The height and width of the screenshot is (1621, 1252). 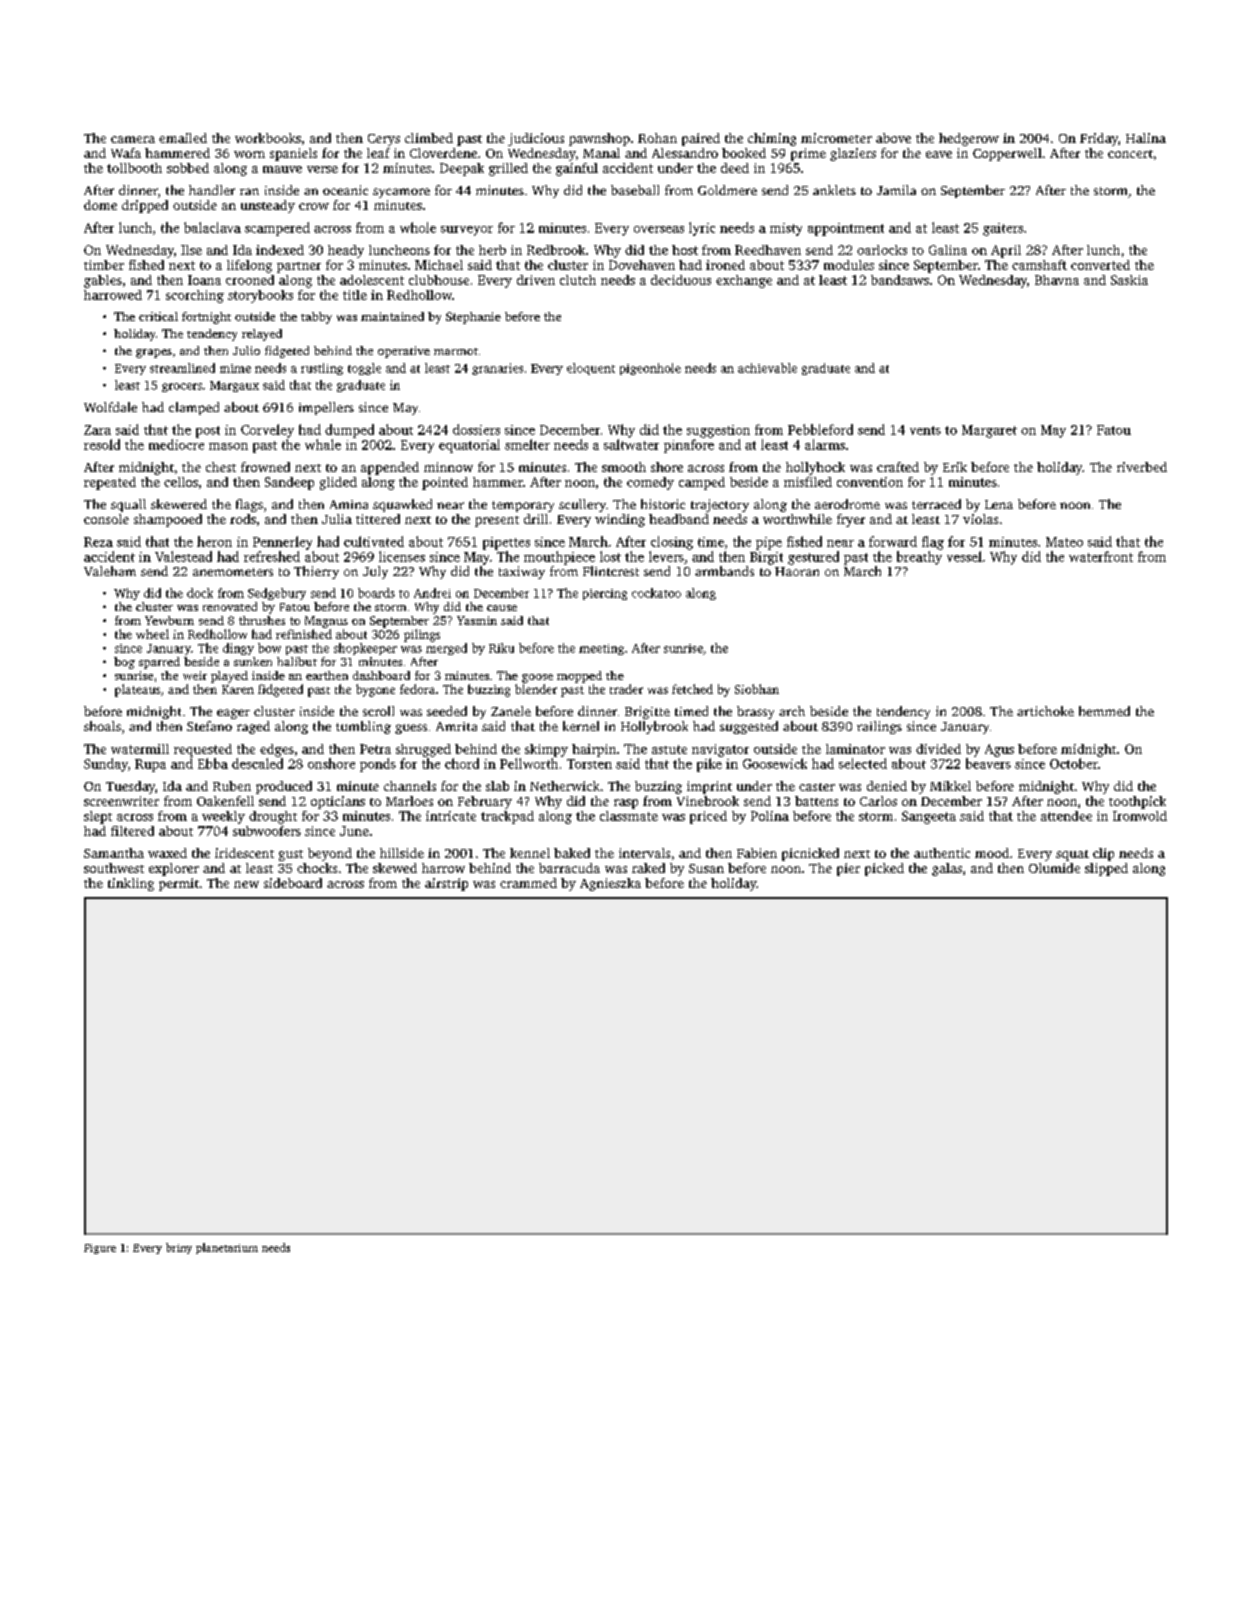 What do you see at coordinates (508, 169) in the screenshot?
I see `grilled` at bounding box center [508, 169].
